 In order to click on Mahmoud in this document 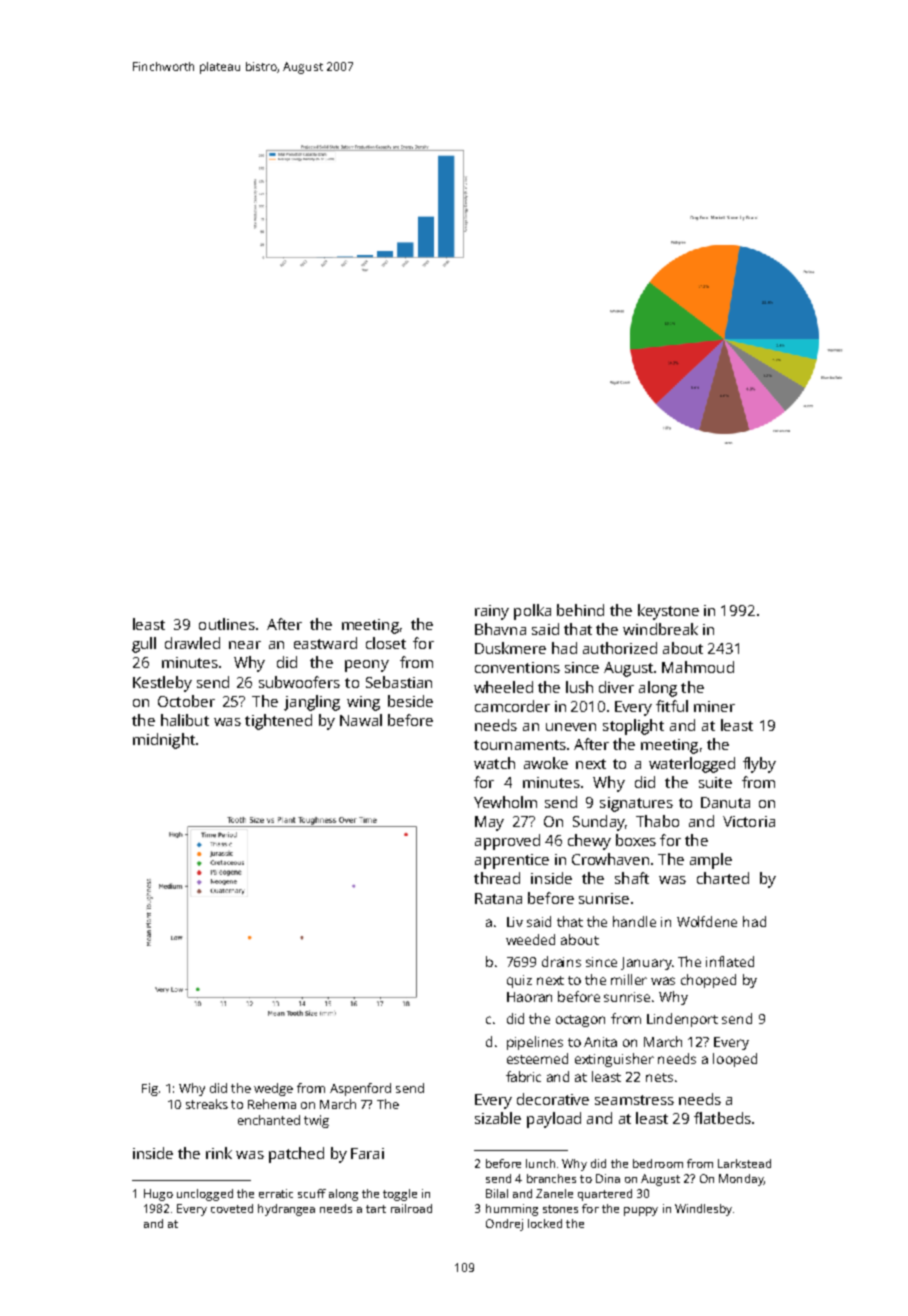, I will do `click(698, 667)`.
